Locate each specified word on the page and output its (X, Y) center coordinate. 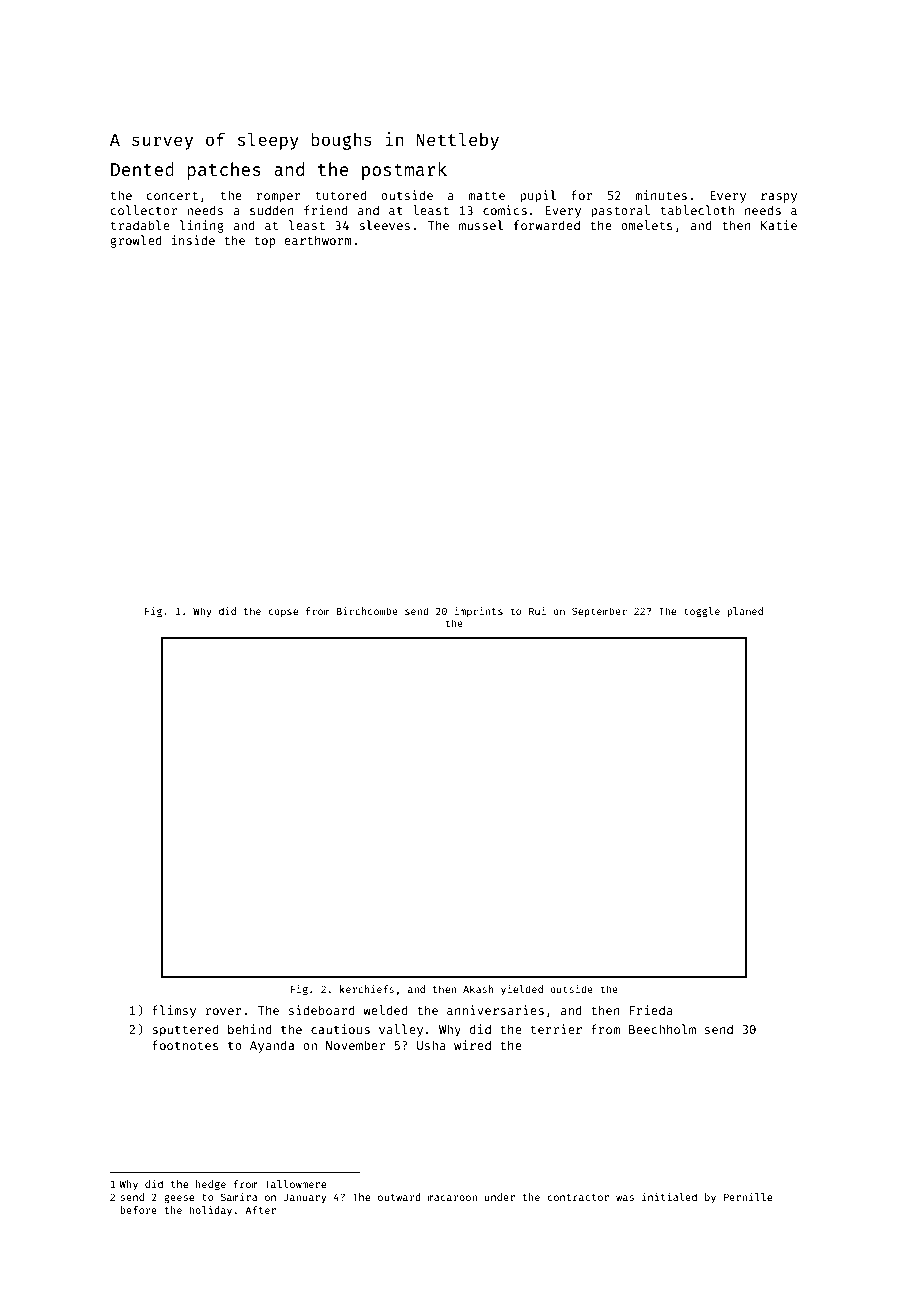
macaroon (452, 1198)
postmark (404, 171)
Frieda (651, 1010)
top (265, 242)
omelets (647, 225)
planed (745, 612)
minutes (661, 195)
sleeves (384, 225)
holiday (210, 1211)
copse (283, 613)
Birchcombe (367, 611)
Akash (478, 989)
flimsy (174, 1011)
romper (279, 198)
